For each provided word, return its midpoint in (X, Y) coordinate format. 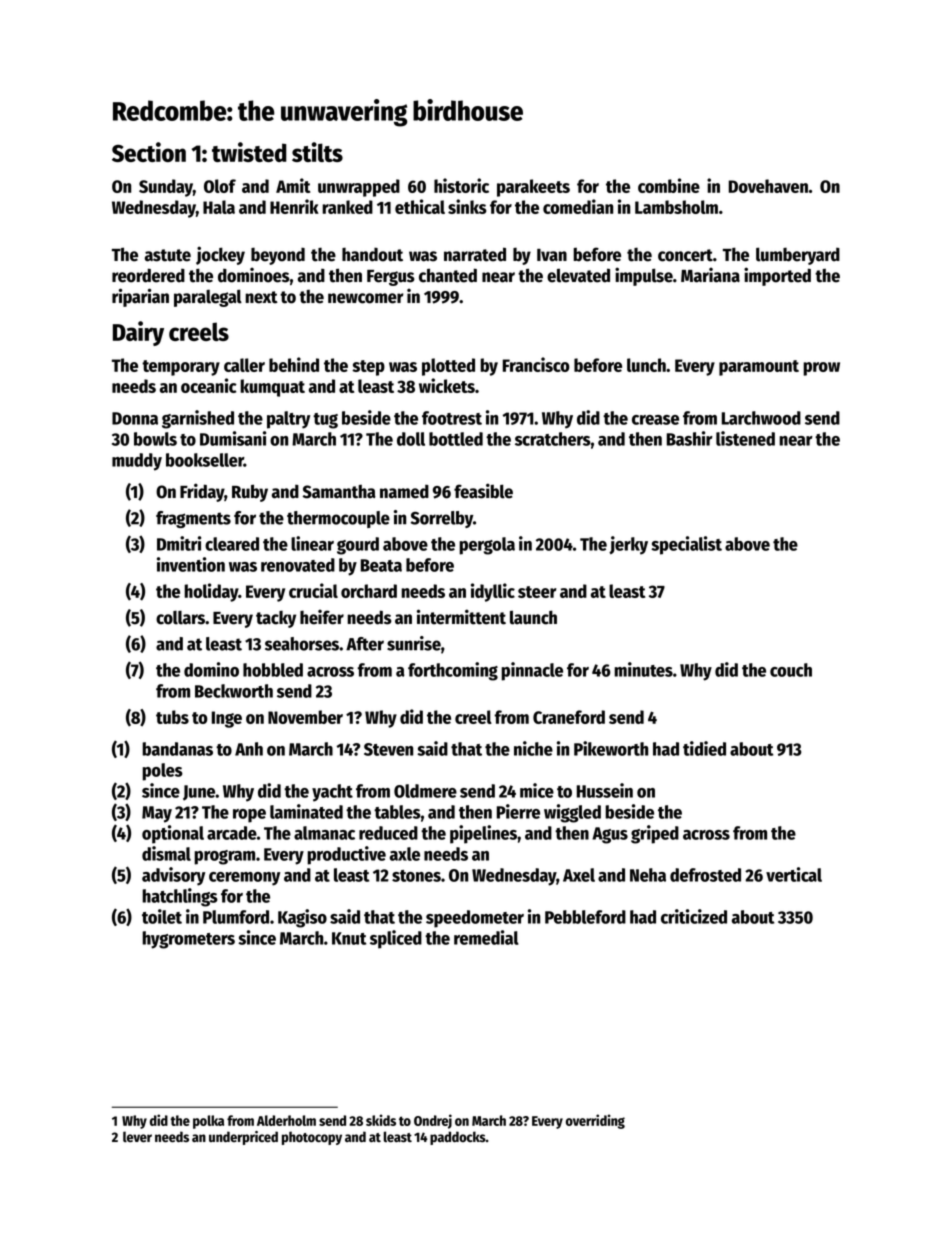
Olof (220, 186)
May (157, 814)
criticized (694, 916)
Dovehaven (768, 186)
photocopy (312, 1138)
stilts (317, 152)
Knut (349, 938)
